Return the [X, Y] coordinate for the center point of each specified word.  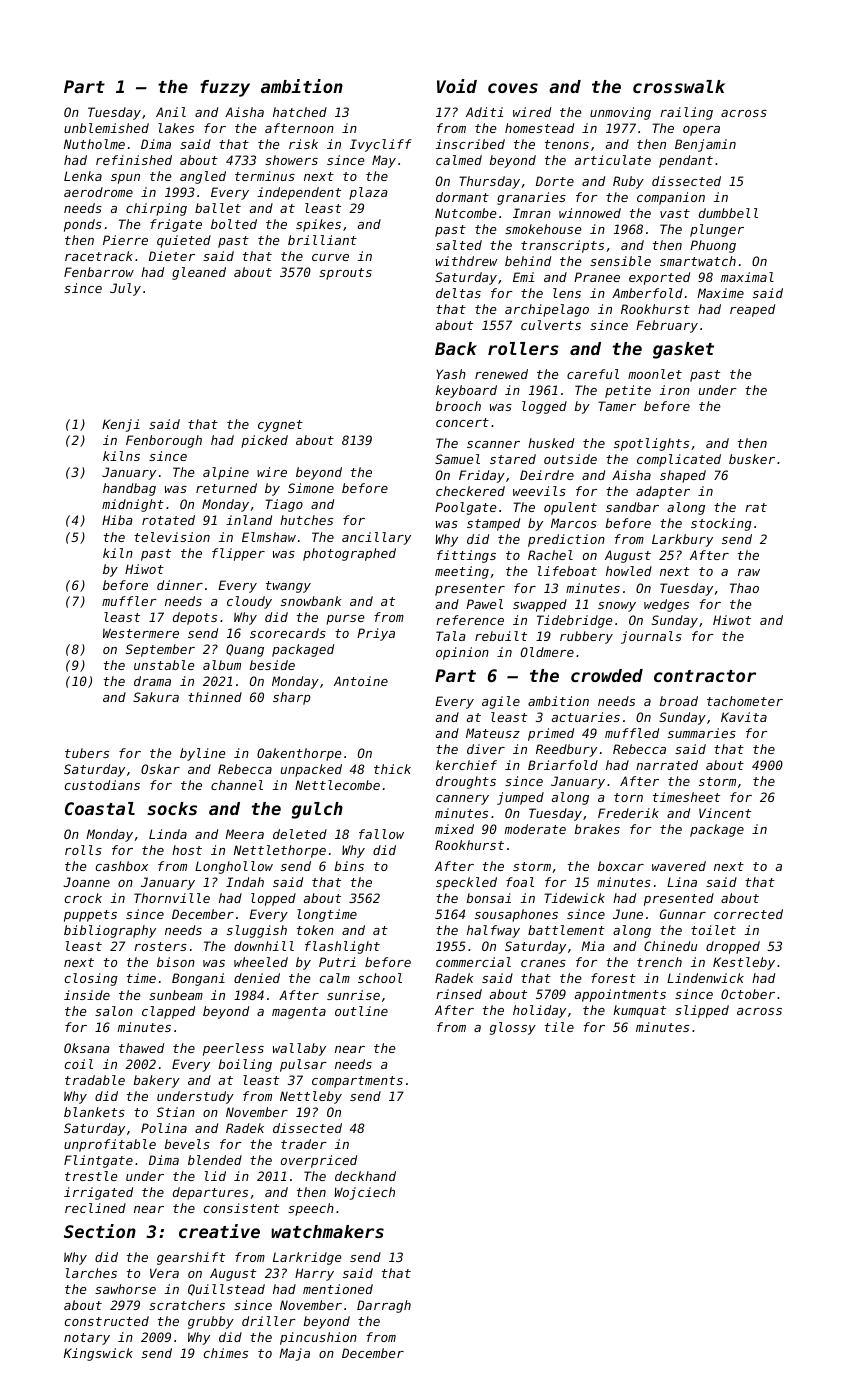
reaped [752, 310]
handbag [129, 489]
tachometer [745, 701]
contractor [705, 676]
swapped [540, 605]
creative [219, 1231]
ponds [83, 225]
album [222, 665]
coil [79, 1064]
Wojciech [365, 1193]
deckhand [365, 1176]
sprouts [345, 274]
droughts [466, 782]
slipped [702, 1011]
